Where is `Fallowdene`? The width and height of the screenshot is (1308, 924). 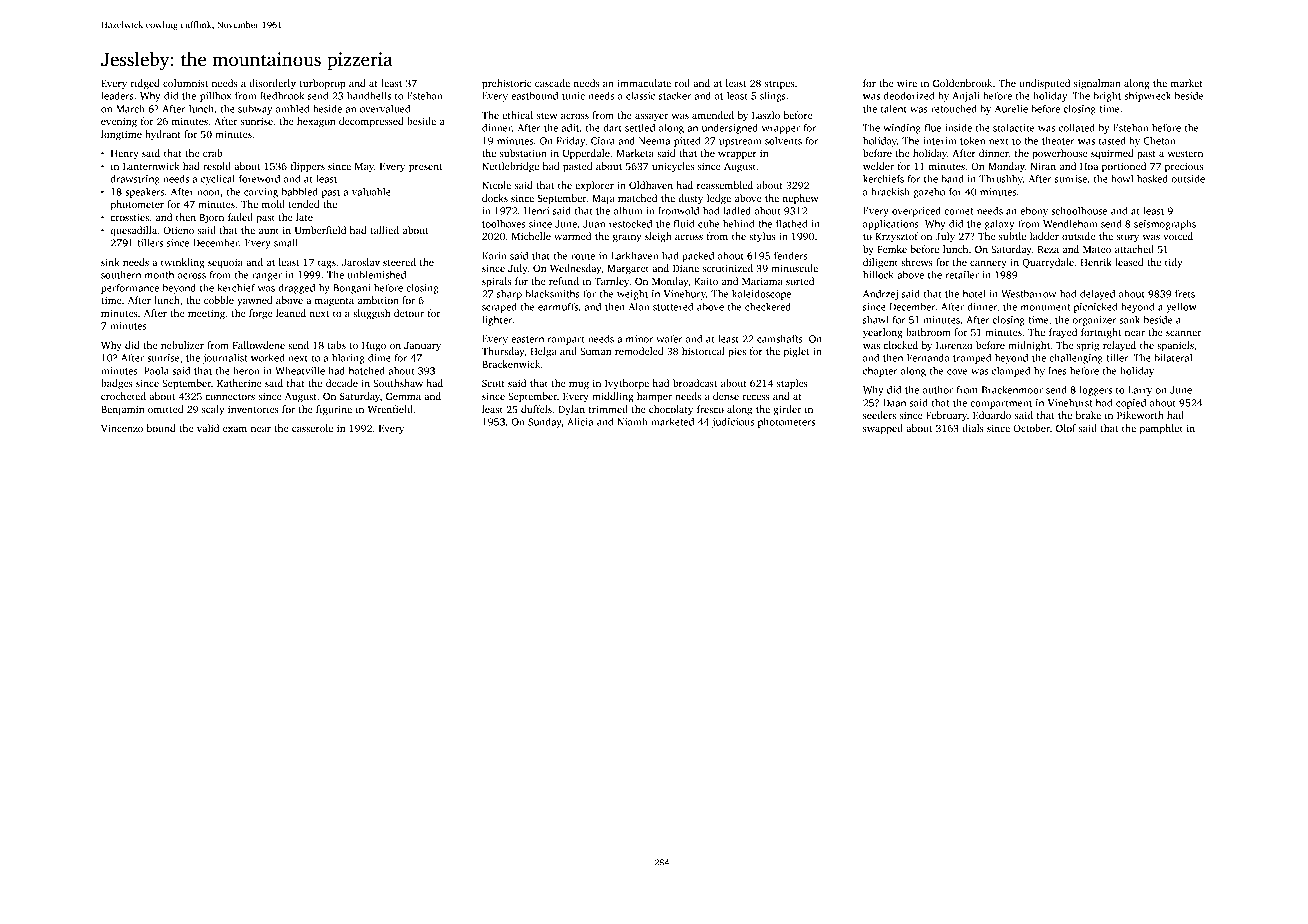
Fallowdene is located at coordinates (258, 345).
